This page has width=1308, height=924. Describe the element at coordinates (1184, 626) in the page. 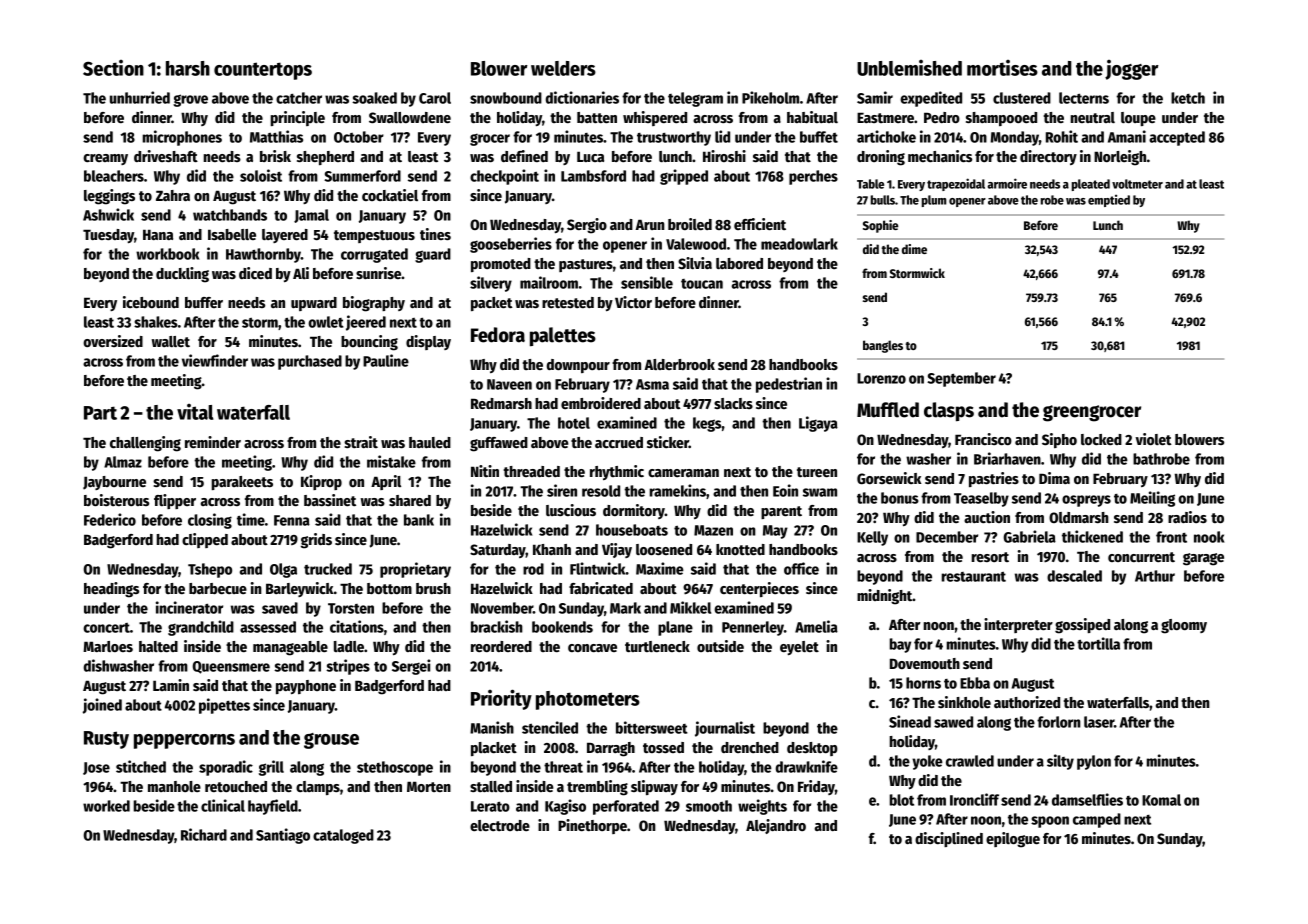

I see `gloomy` at that location.
